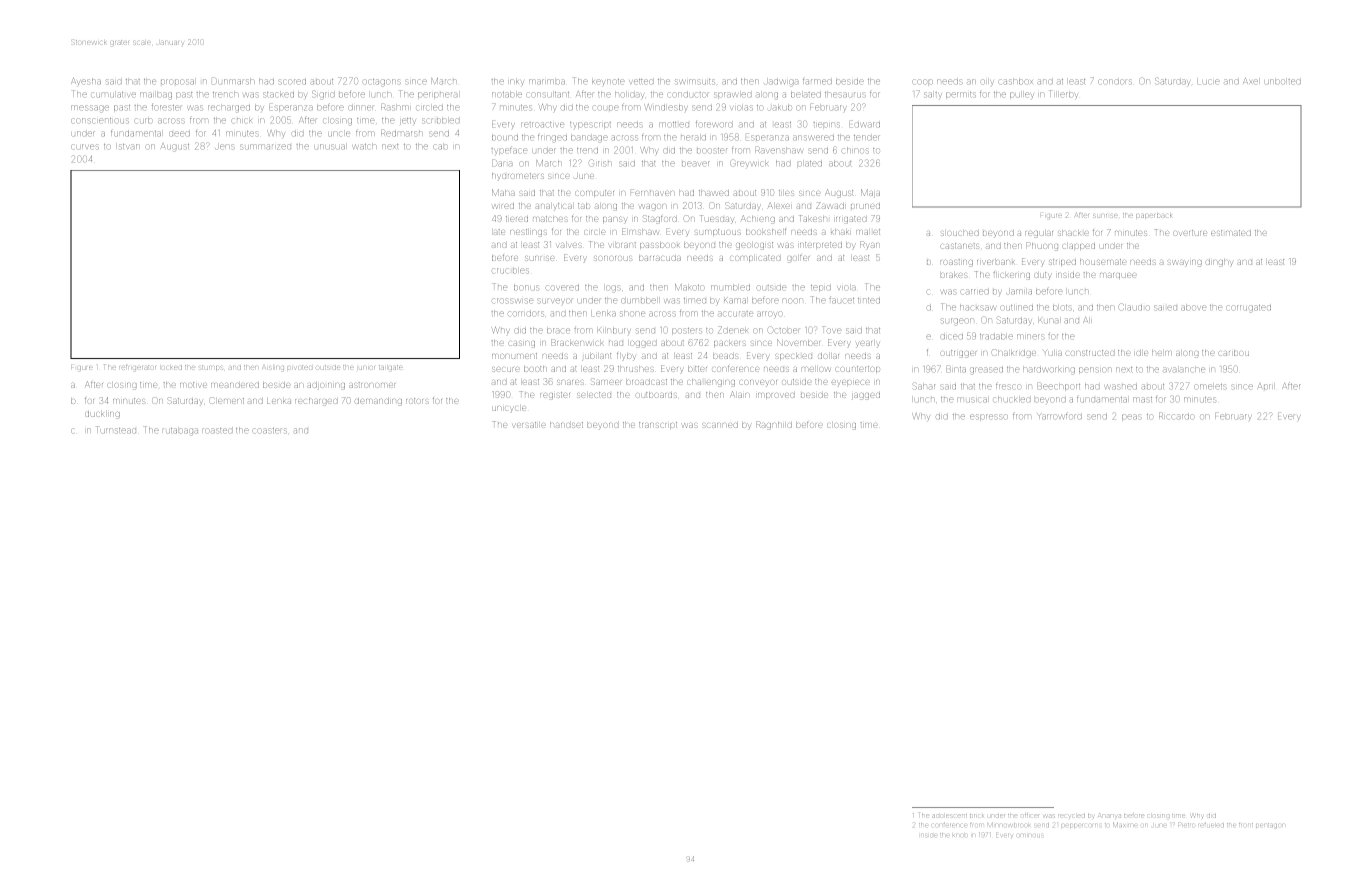 The height and width of the screenshot is (887, 1372). I want to click on Turnstead, so click(116, 429).
